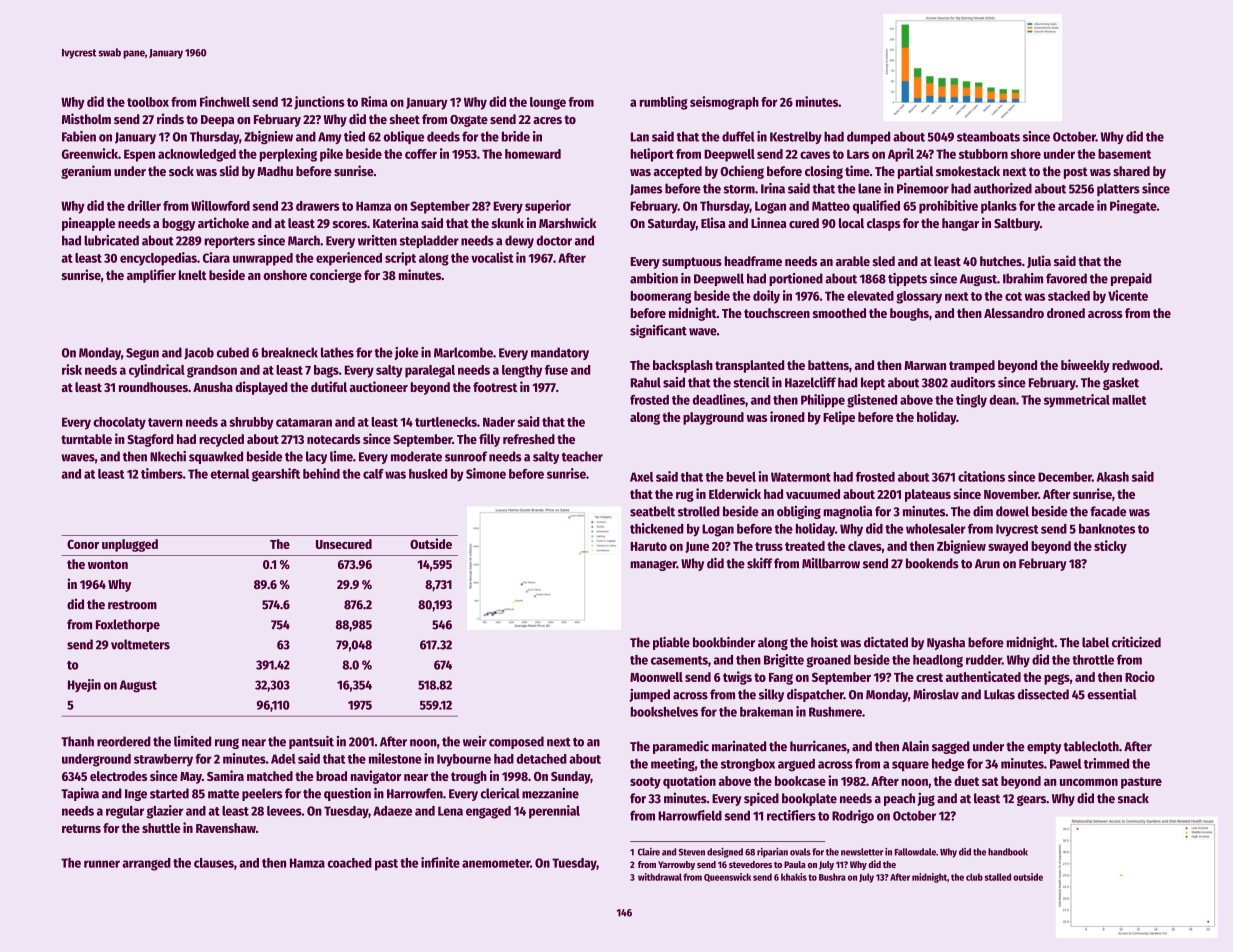 The height and width of the screenshot is (952, 1233). What do you see at coordinates (664, 712) in the screenshot?
I see `bookshelves` at bounding box center [664, 712].
